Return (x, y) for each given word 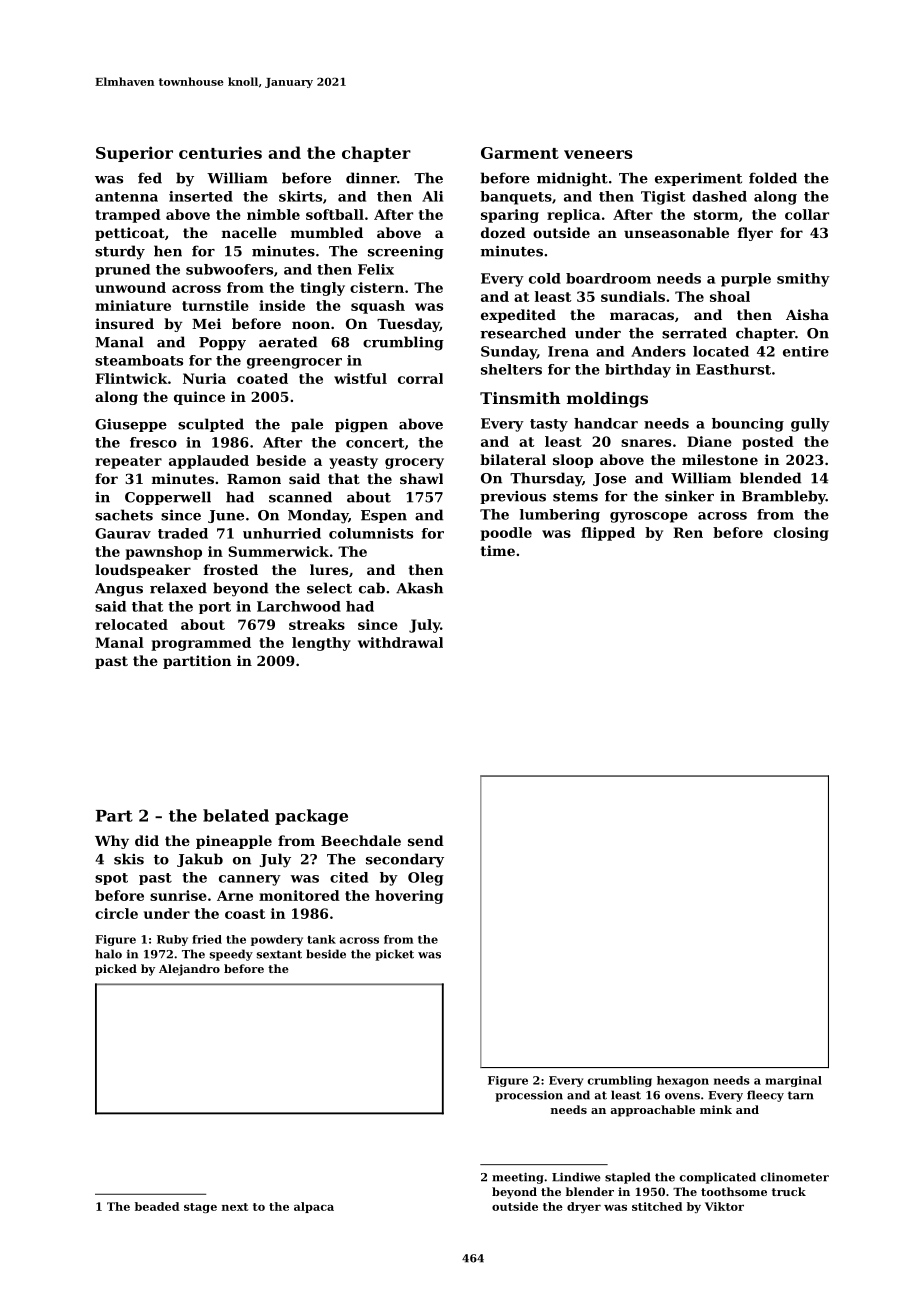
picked (116, 970)
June (226, 516)
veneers (598, 154)
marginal (793, 1081)
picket (394, 955)
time (497, 550)
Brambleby (784, 497)
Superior (134, 154)
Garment (520, 153)
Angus (119, 590)
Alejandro (189, 970)
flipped (608, 534)
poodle (506, 534)
